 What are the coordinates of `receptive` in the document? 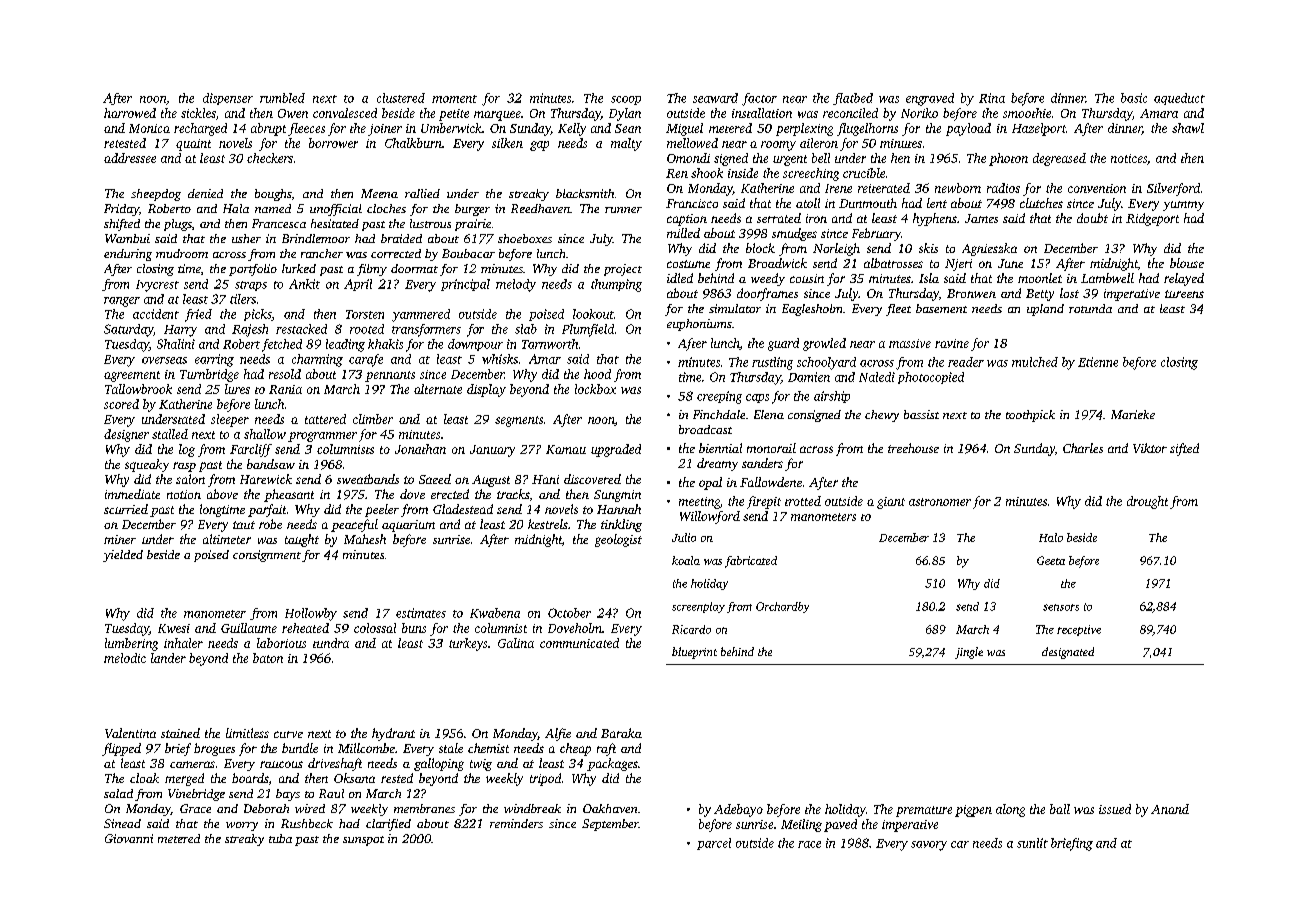 It's located at (1079, 630).
